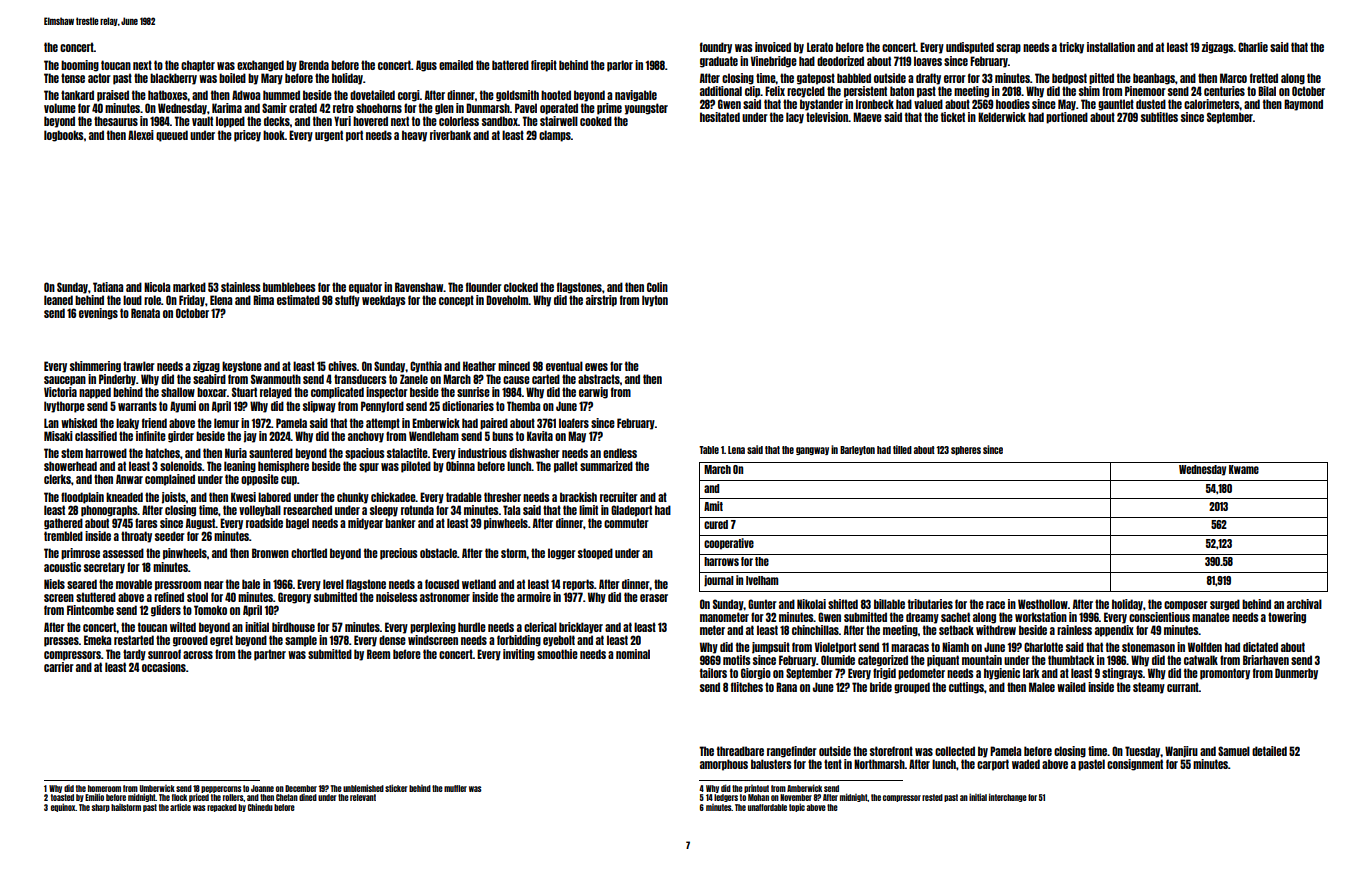 The width and height of the screenshot is (1372, 887). Describe the element at coordinates (606, 466) in the screenshot. I see `summarized` at that location.
